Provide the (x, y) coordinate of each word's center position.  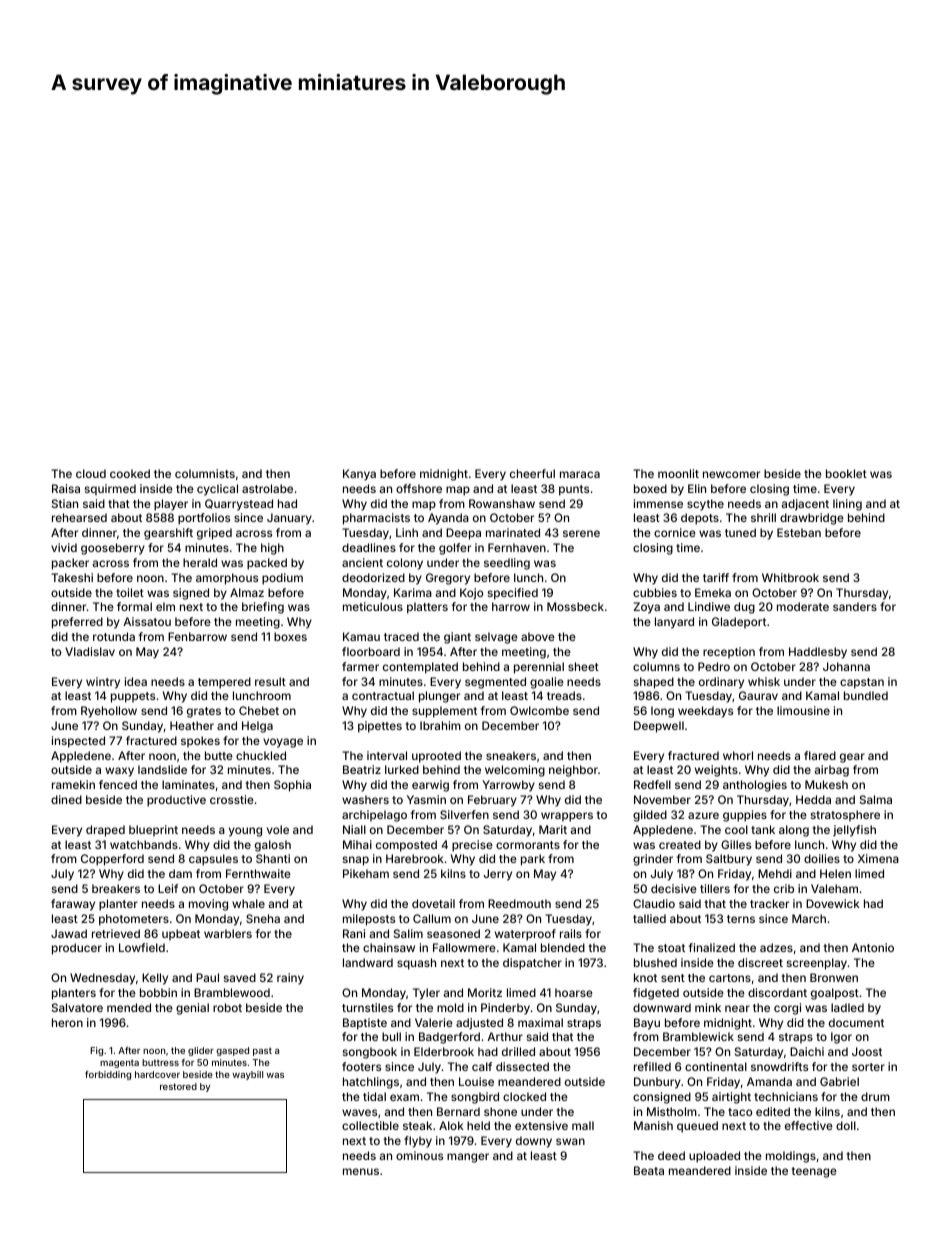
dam (180, 873)
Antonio (873, 947)
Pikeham (366, 873)
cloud (91, 473)
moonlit (678, 473)
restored (178, 1086)
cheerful (532, 473)
